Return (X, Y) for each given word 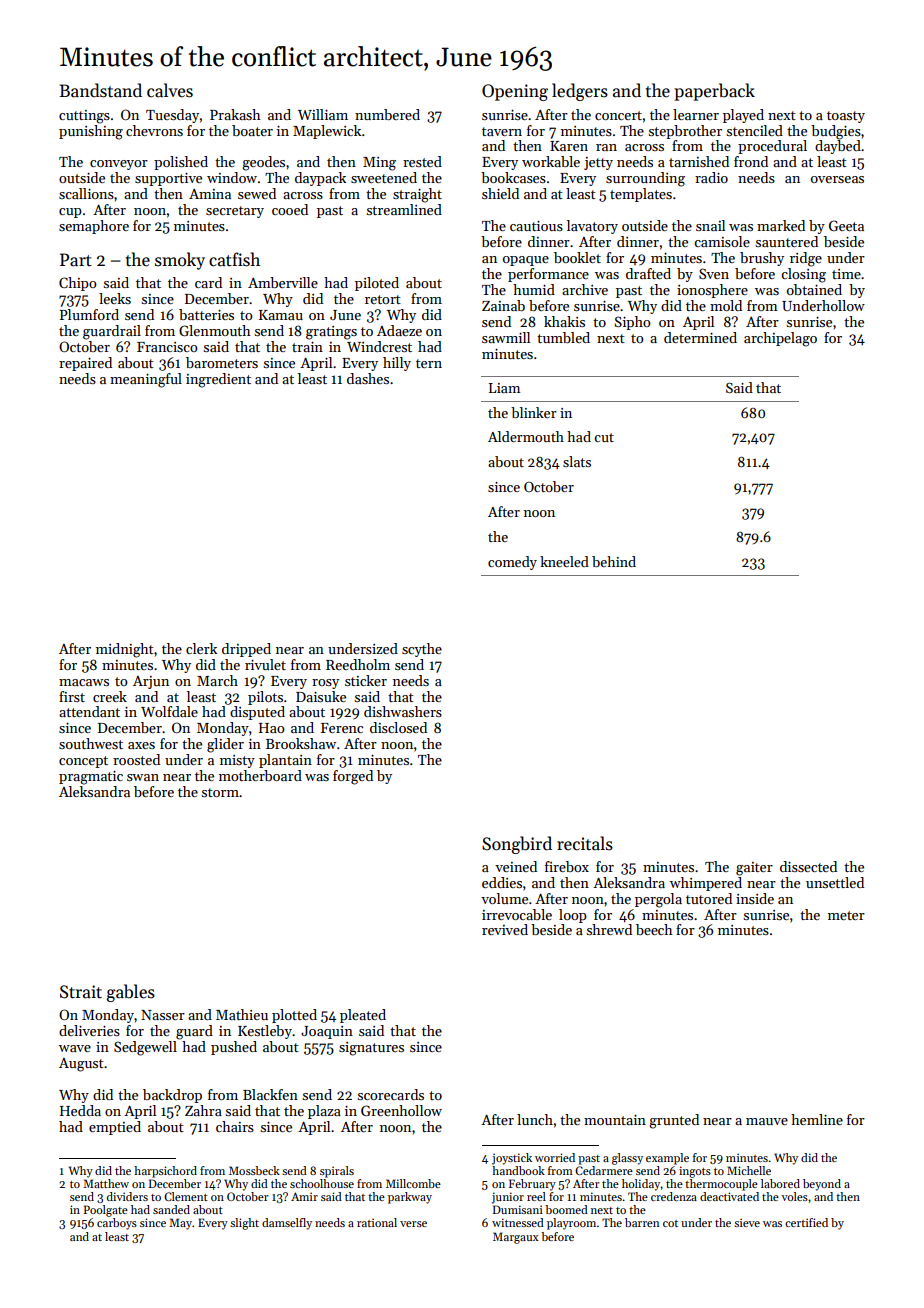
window (232, 177)
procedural (772, 147)
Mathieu (242, 1014)
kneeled (564, 561)
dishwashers (403, 711)
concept (83, 762)
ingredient (218, 380)
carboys (117, 1224)
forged (353, 777)
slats (577, 461)
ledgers (580, 92)
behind (614, 561)
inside (755, 898)
